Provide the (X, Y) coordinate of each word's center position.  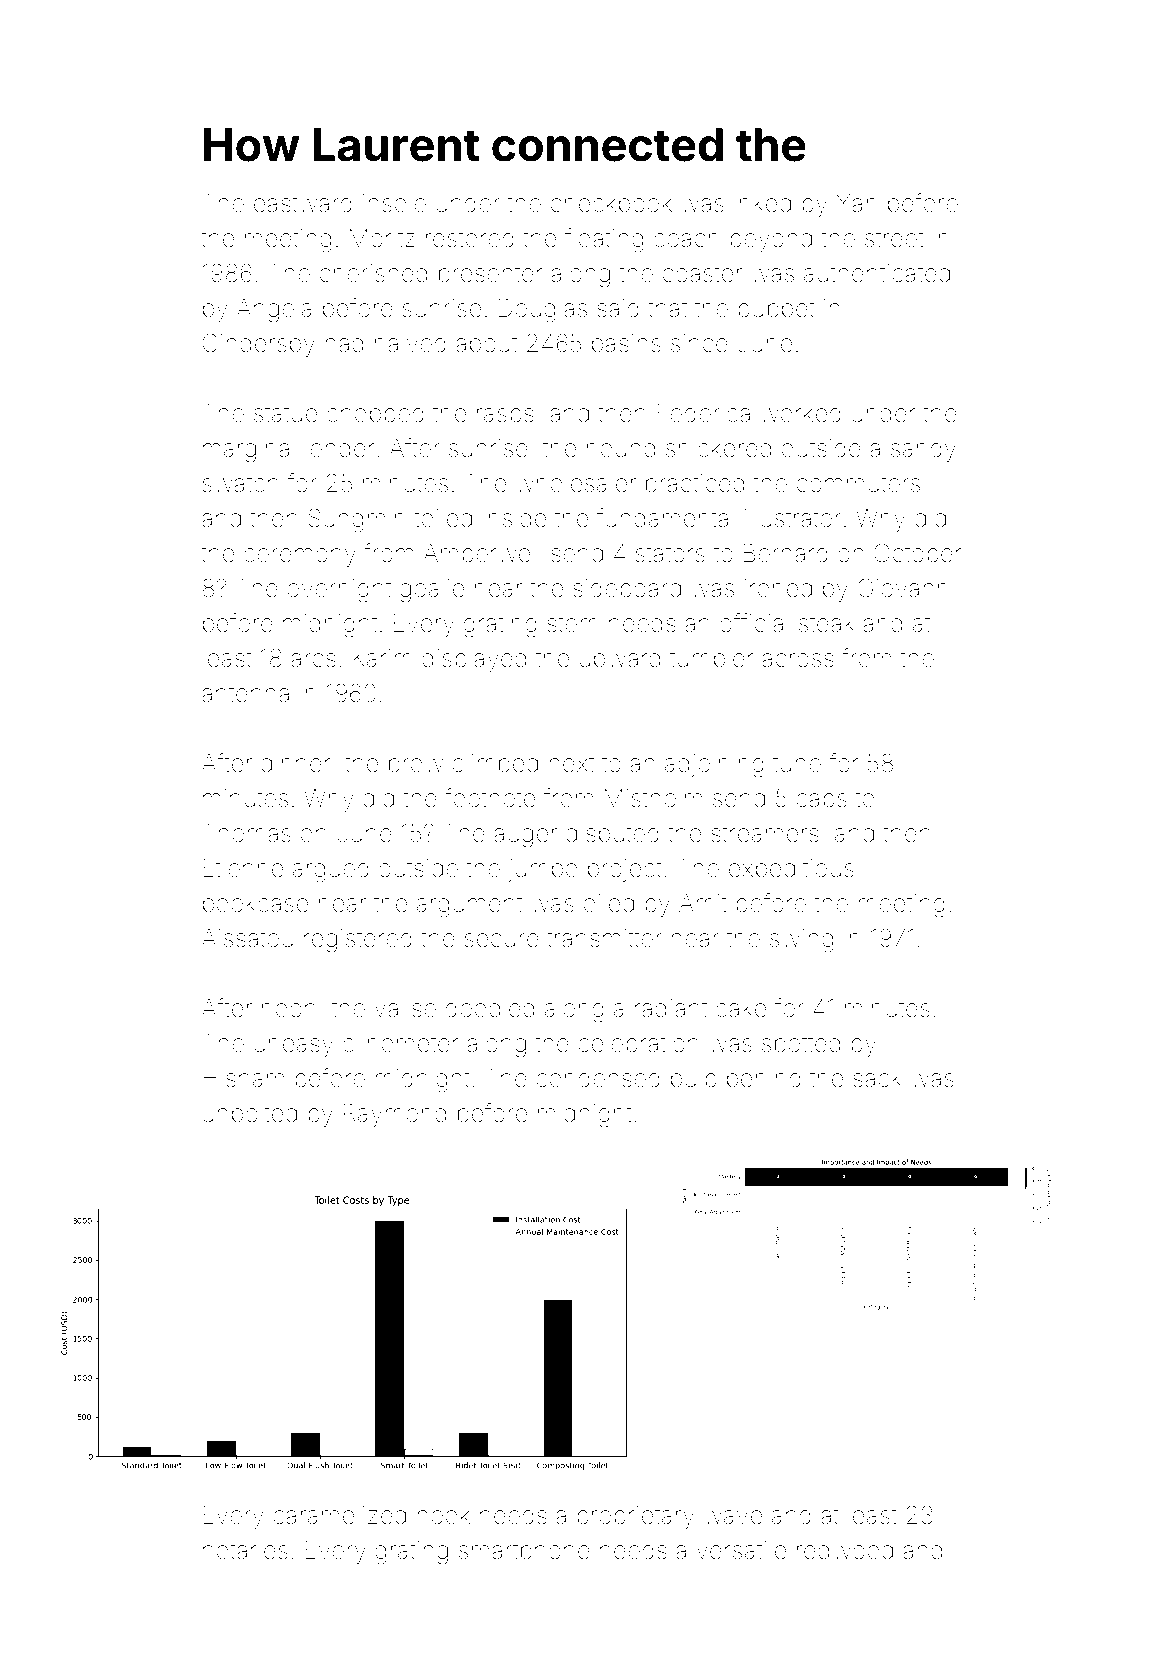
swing (801, 941)
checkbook (611, 203)
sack (877, 1078)
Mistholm (653, 798)
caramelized (339, 1515)
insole (394, 203)
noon (289, 1010)
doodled (490, 1008)
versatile (741, 1550)
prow (416, 767)
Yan (856, 203)
